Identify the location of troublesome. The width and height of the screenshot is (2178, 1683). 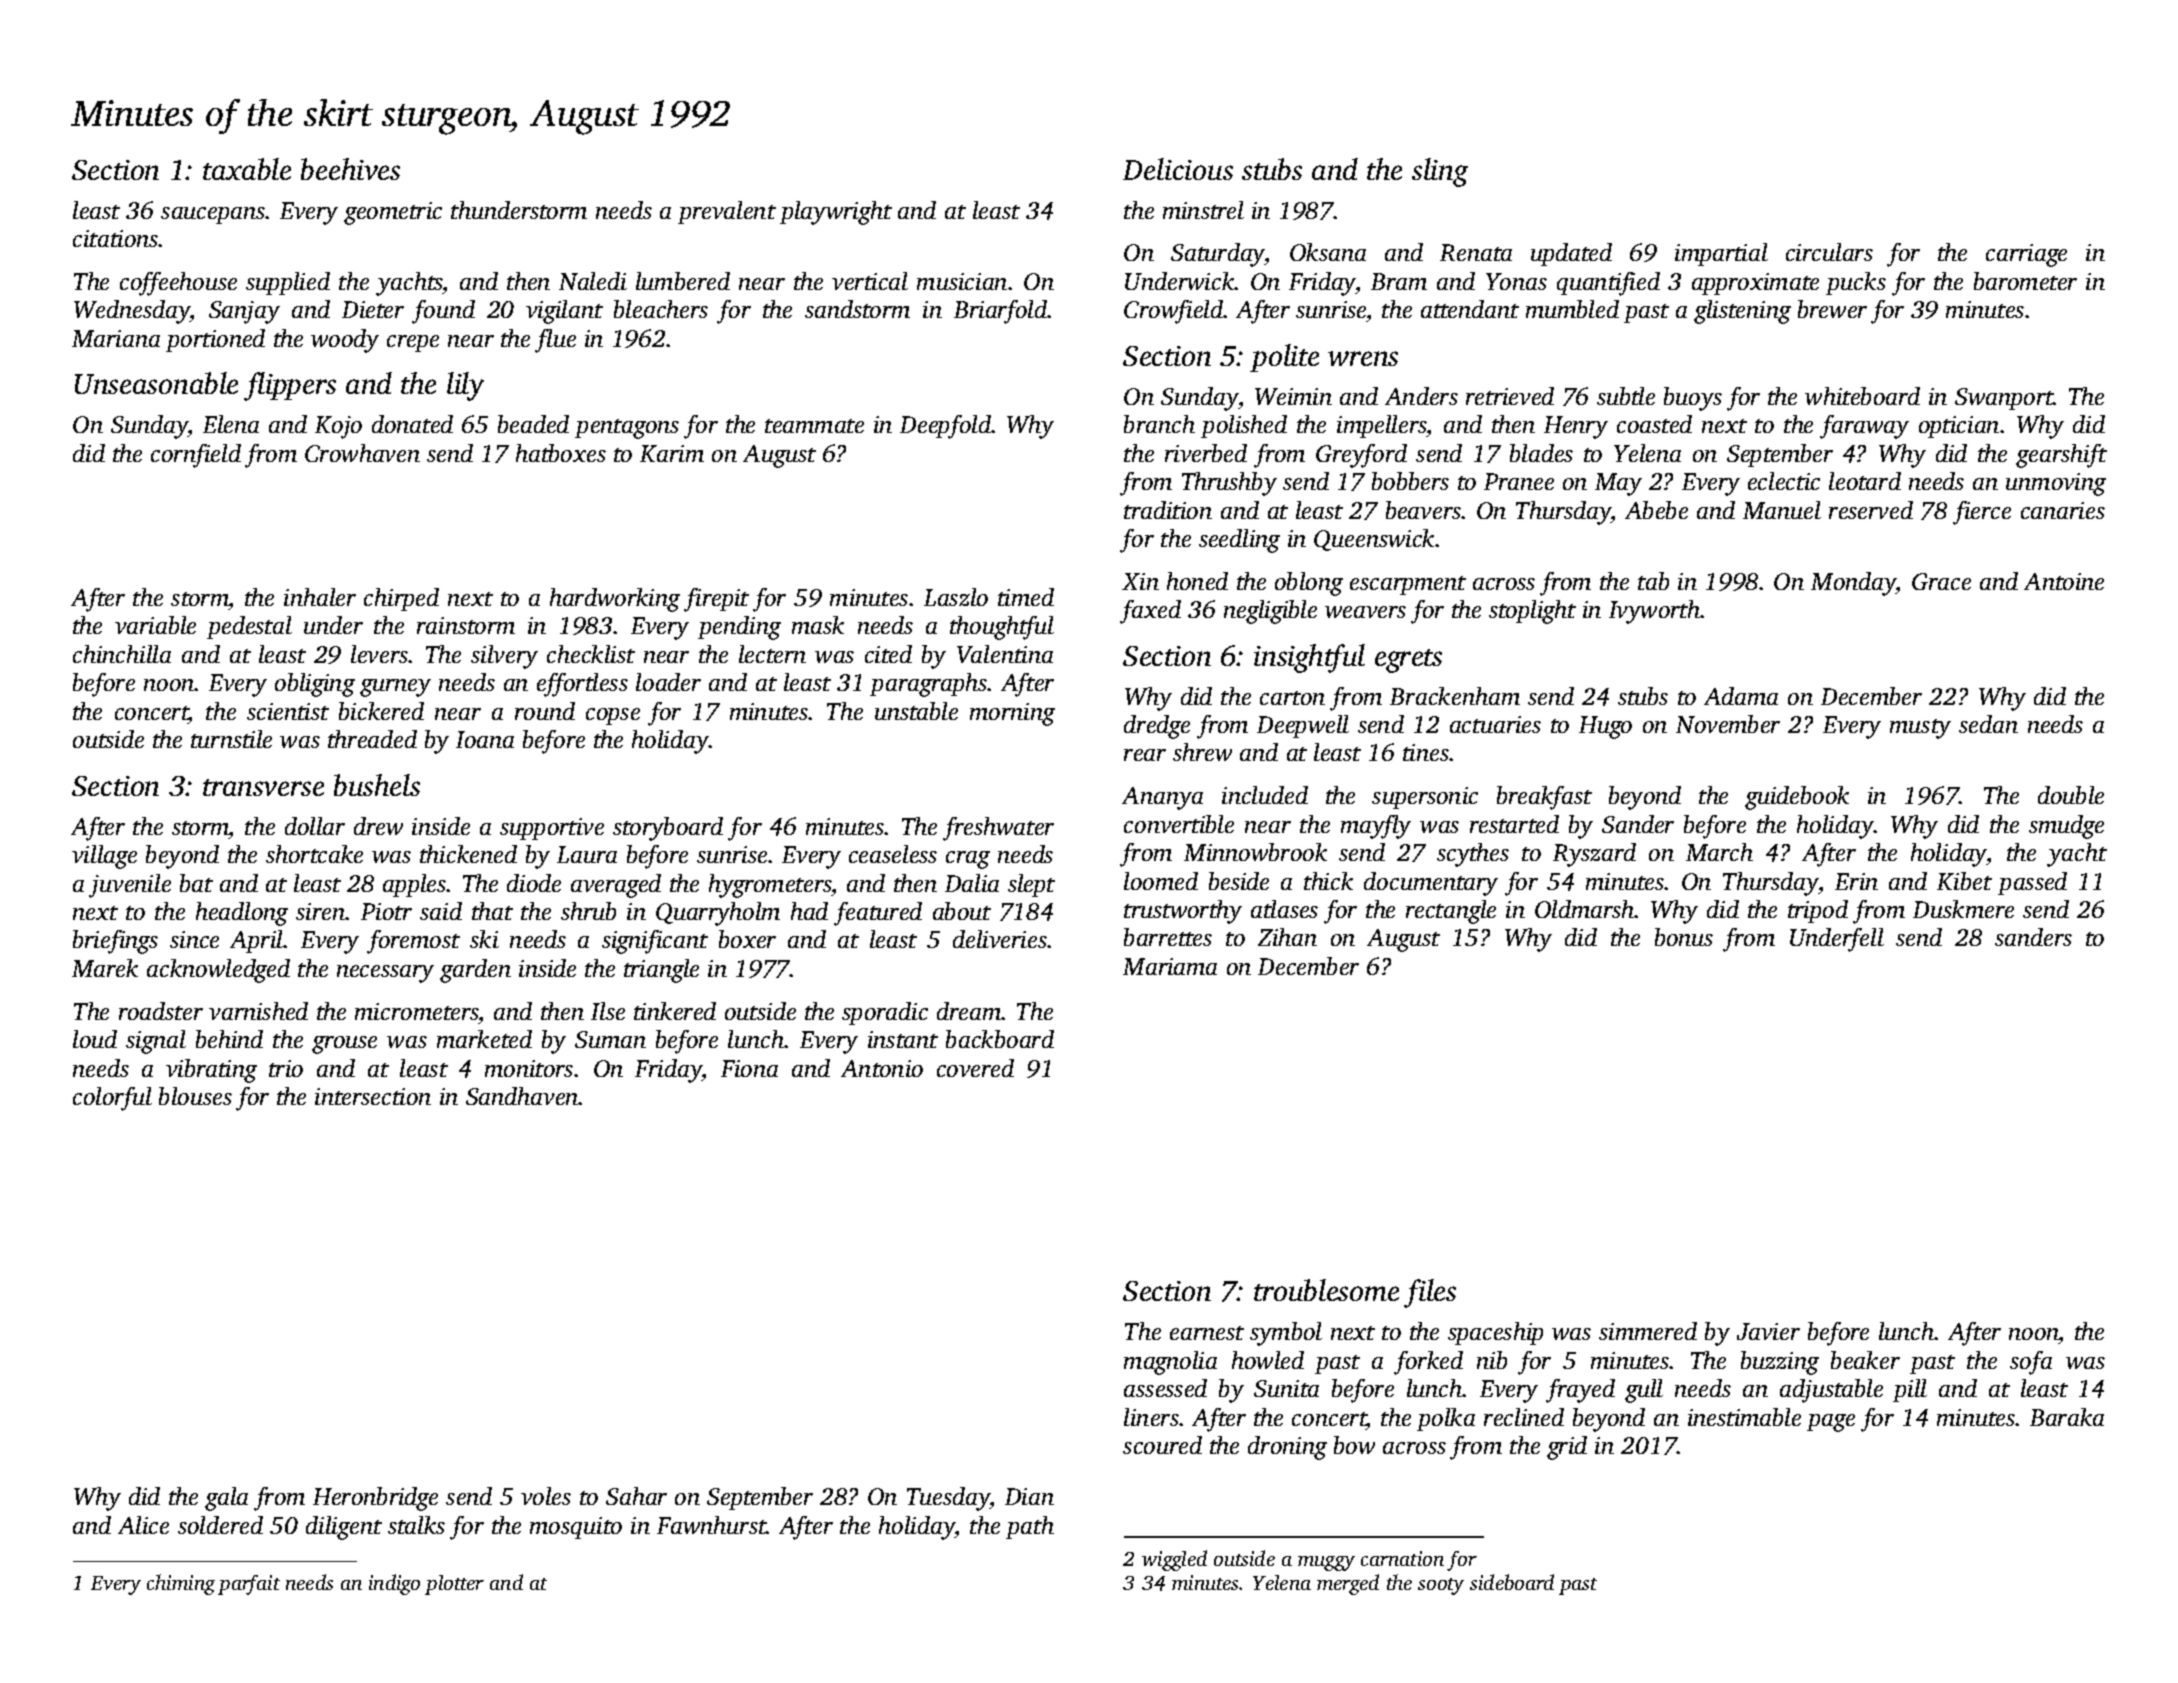
(1326, 1290).
